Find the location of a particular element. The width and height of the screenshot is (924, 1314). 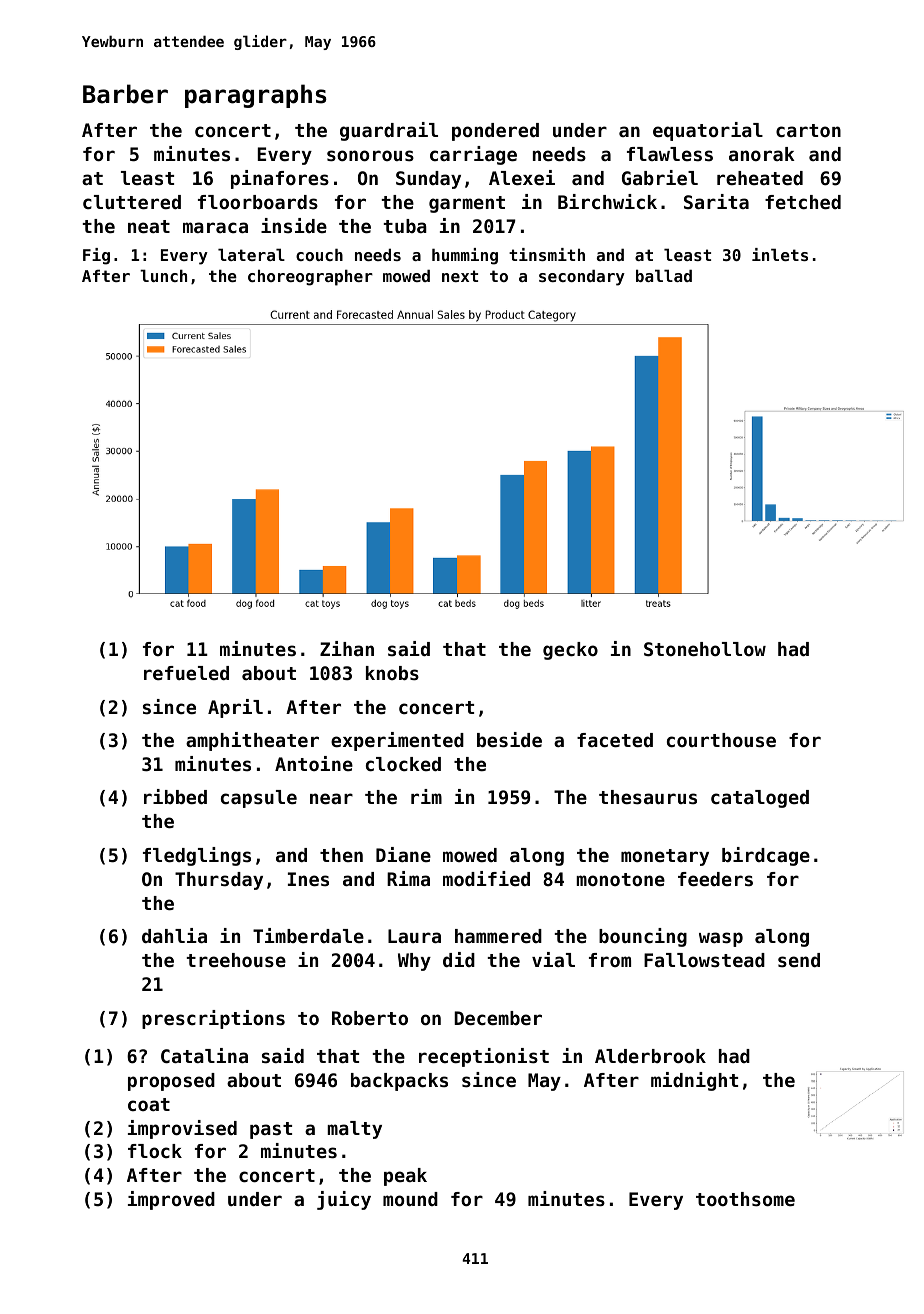

monetary is located at coordinates (665, 857).
